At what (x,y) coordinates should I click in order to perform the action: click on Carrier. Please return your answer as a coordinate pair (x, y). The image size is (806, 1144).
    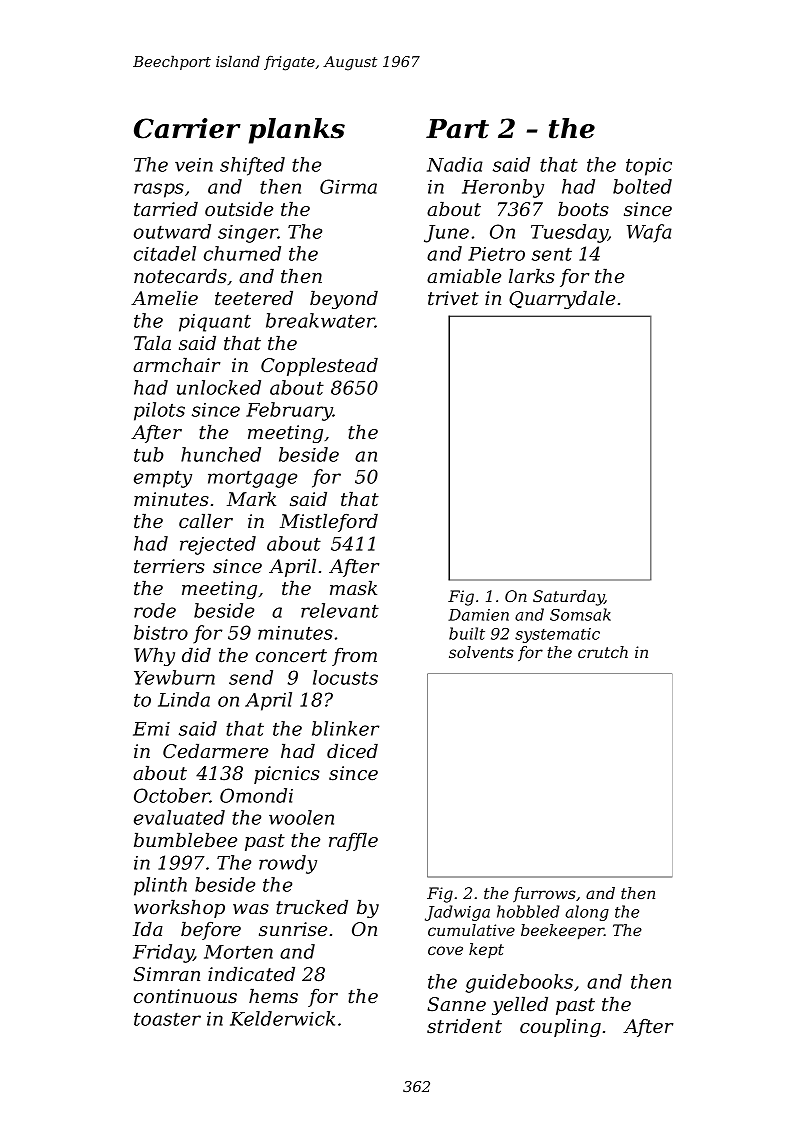
    Looking at the image, I should click on (187, 128).
